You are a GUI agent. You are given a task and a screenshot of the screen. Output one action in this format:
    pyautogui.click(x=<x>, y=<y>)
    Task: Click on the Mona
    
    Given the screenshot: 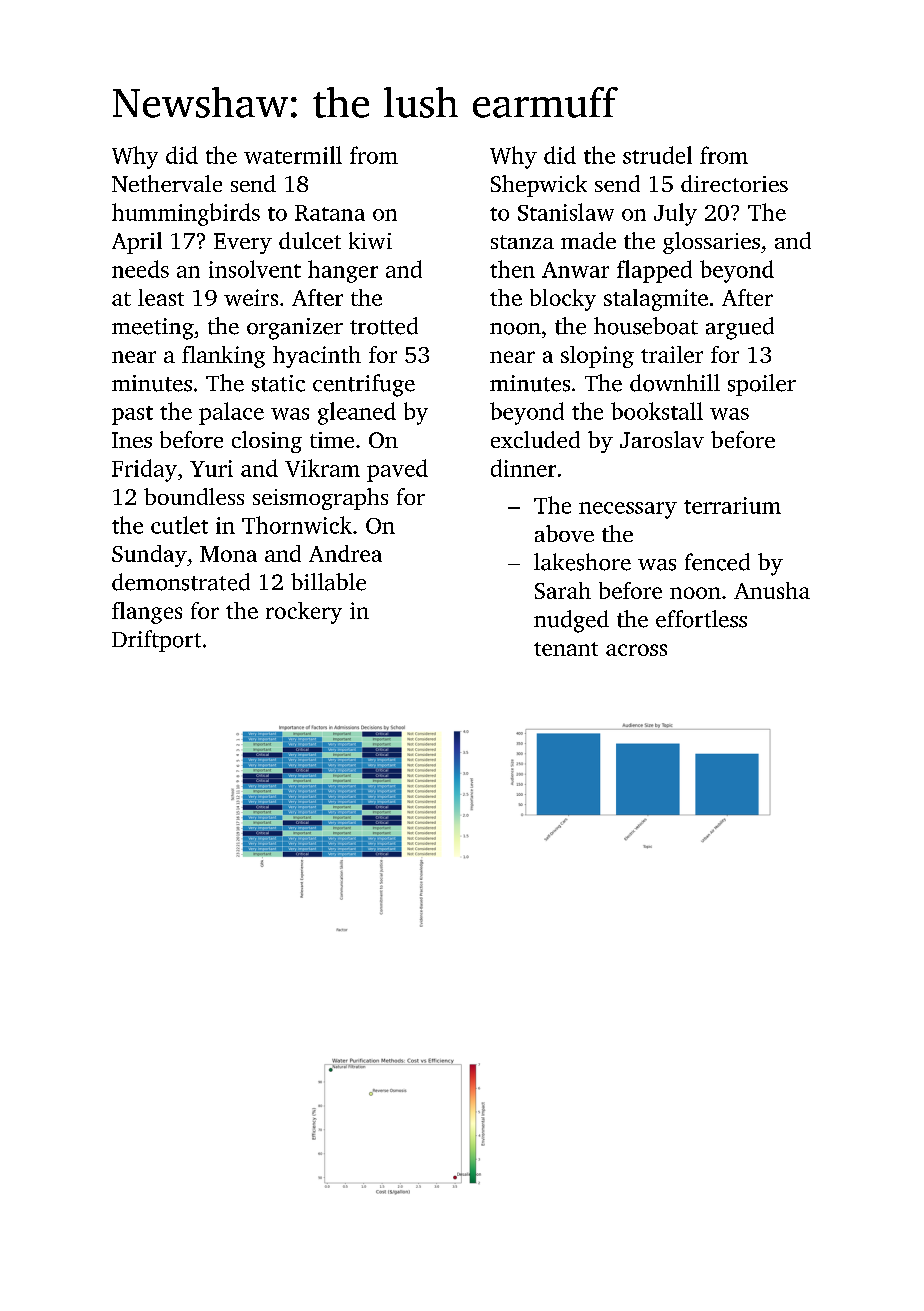 What is the action you would take?
    pyautogui.click(x=228, y=554)
